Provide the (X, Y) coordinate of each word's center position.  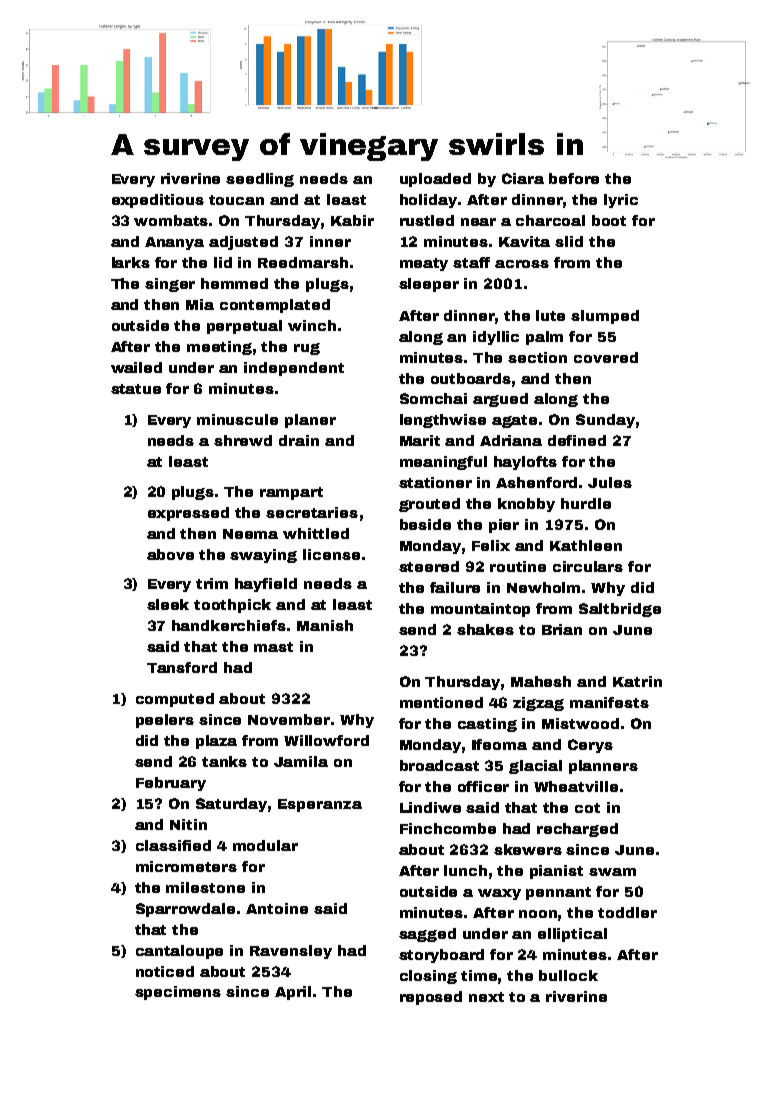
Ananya (174, 243)
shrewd (243, 440)
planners (603, 767)
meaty (424, 264)
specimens (178, 993)
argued (500, 400)
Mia (200, 304)
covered (606, 357)
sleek (168, 604)
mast (273, 647)
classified (173, 845)
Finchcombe (448, 828)
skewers (528, 849)
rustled (427, 220)
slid (569, 241)
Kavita (524, 241)
